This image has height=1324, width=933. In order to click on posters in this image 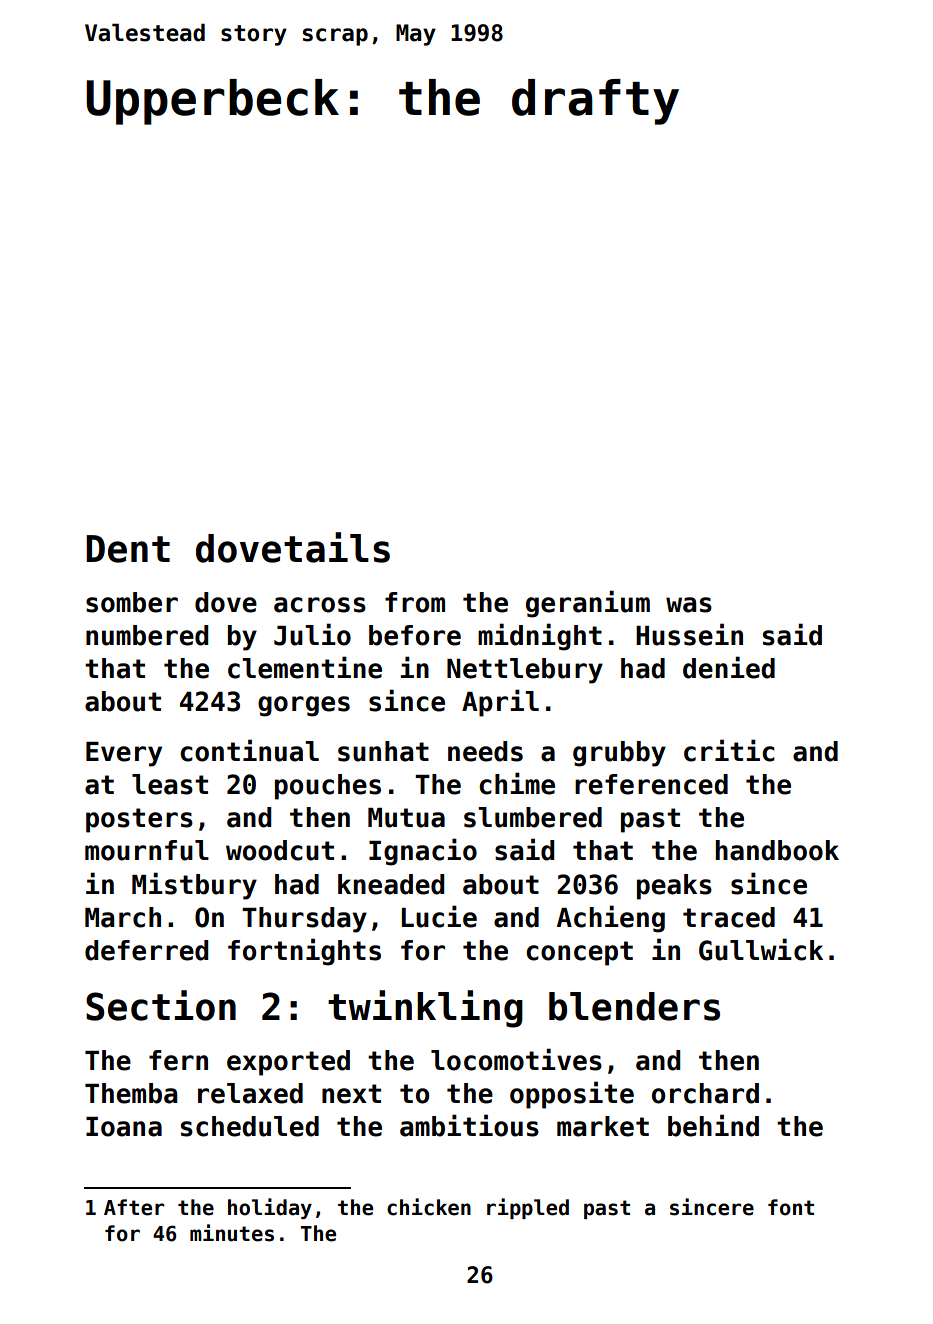, I will do `click(139, 820)`.
